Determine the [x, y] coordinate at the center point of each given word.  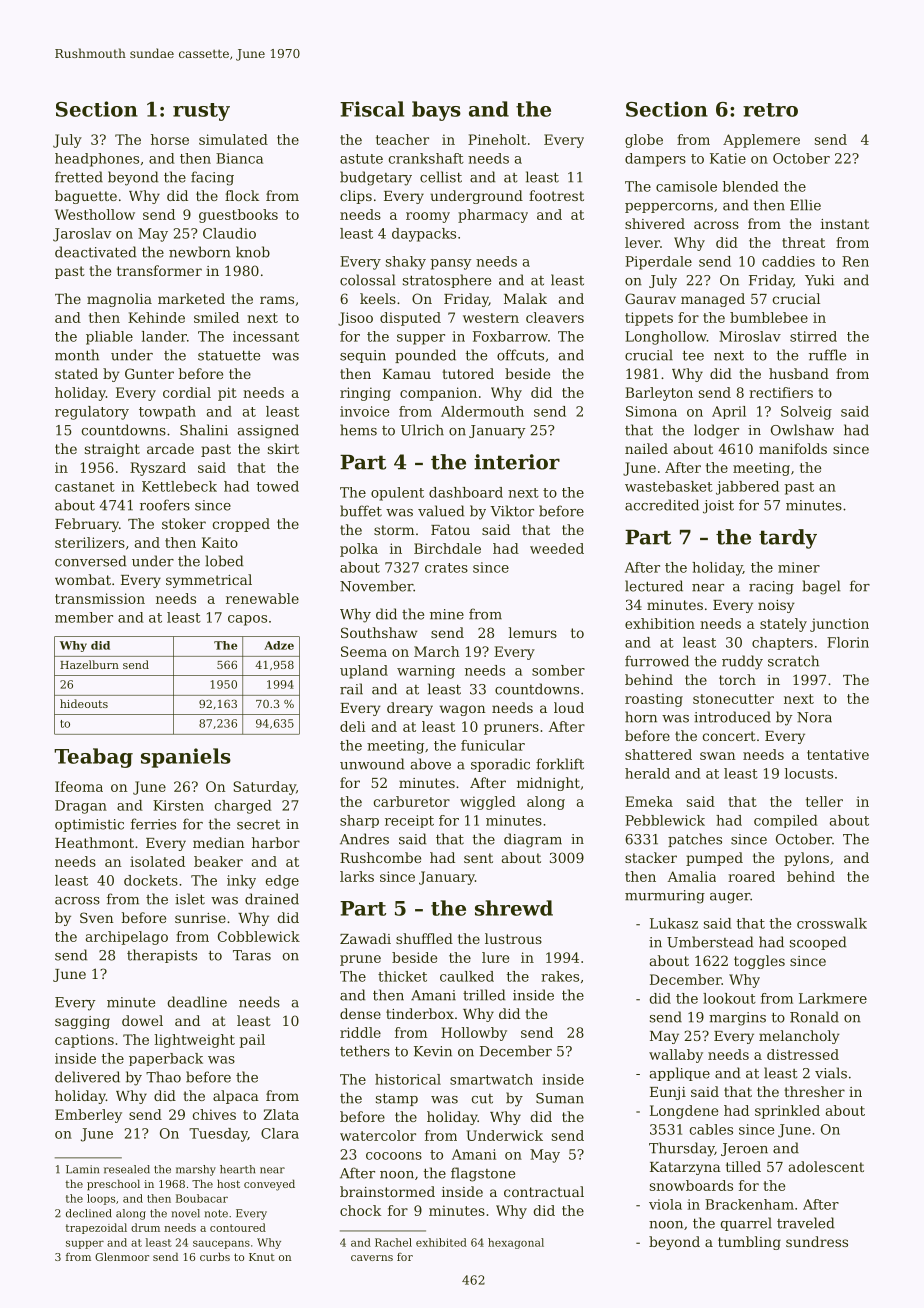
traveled [806, 1223]
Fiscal [372, 109]
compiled [786, 821]
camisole [686, 186]
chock [360, 1210]
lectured [654, 586]
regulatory [92, 413]
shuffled [424, 938]
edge [282, 882]
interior [517, 462]
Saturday [264, 788]
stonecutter [733, 699]
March [437, 651]
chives [214, 1114]
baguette [86, 197]
